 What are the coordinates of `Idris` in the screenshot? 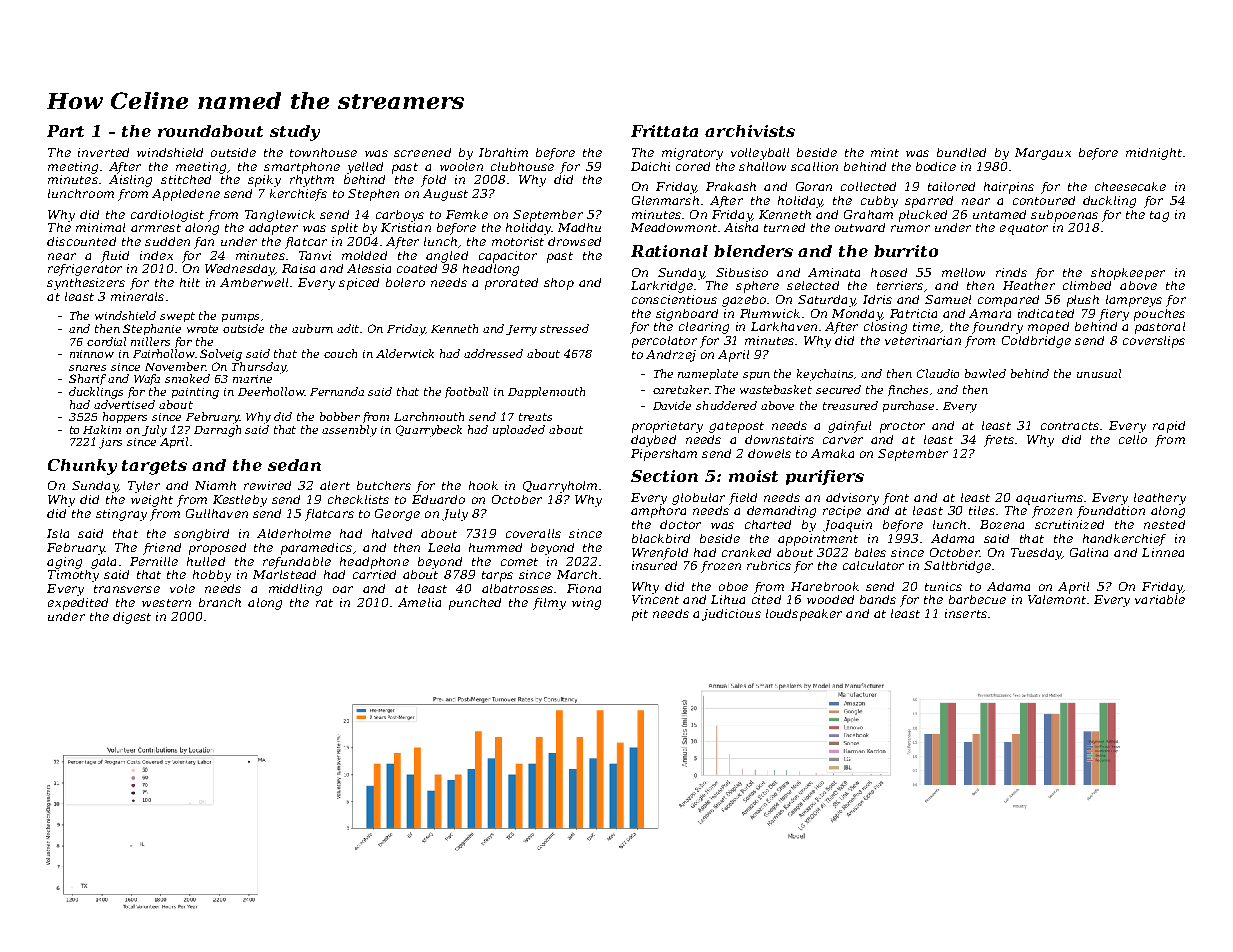 It's located at (877, 299).
